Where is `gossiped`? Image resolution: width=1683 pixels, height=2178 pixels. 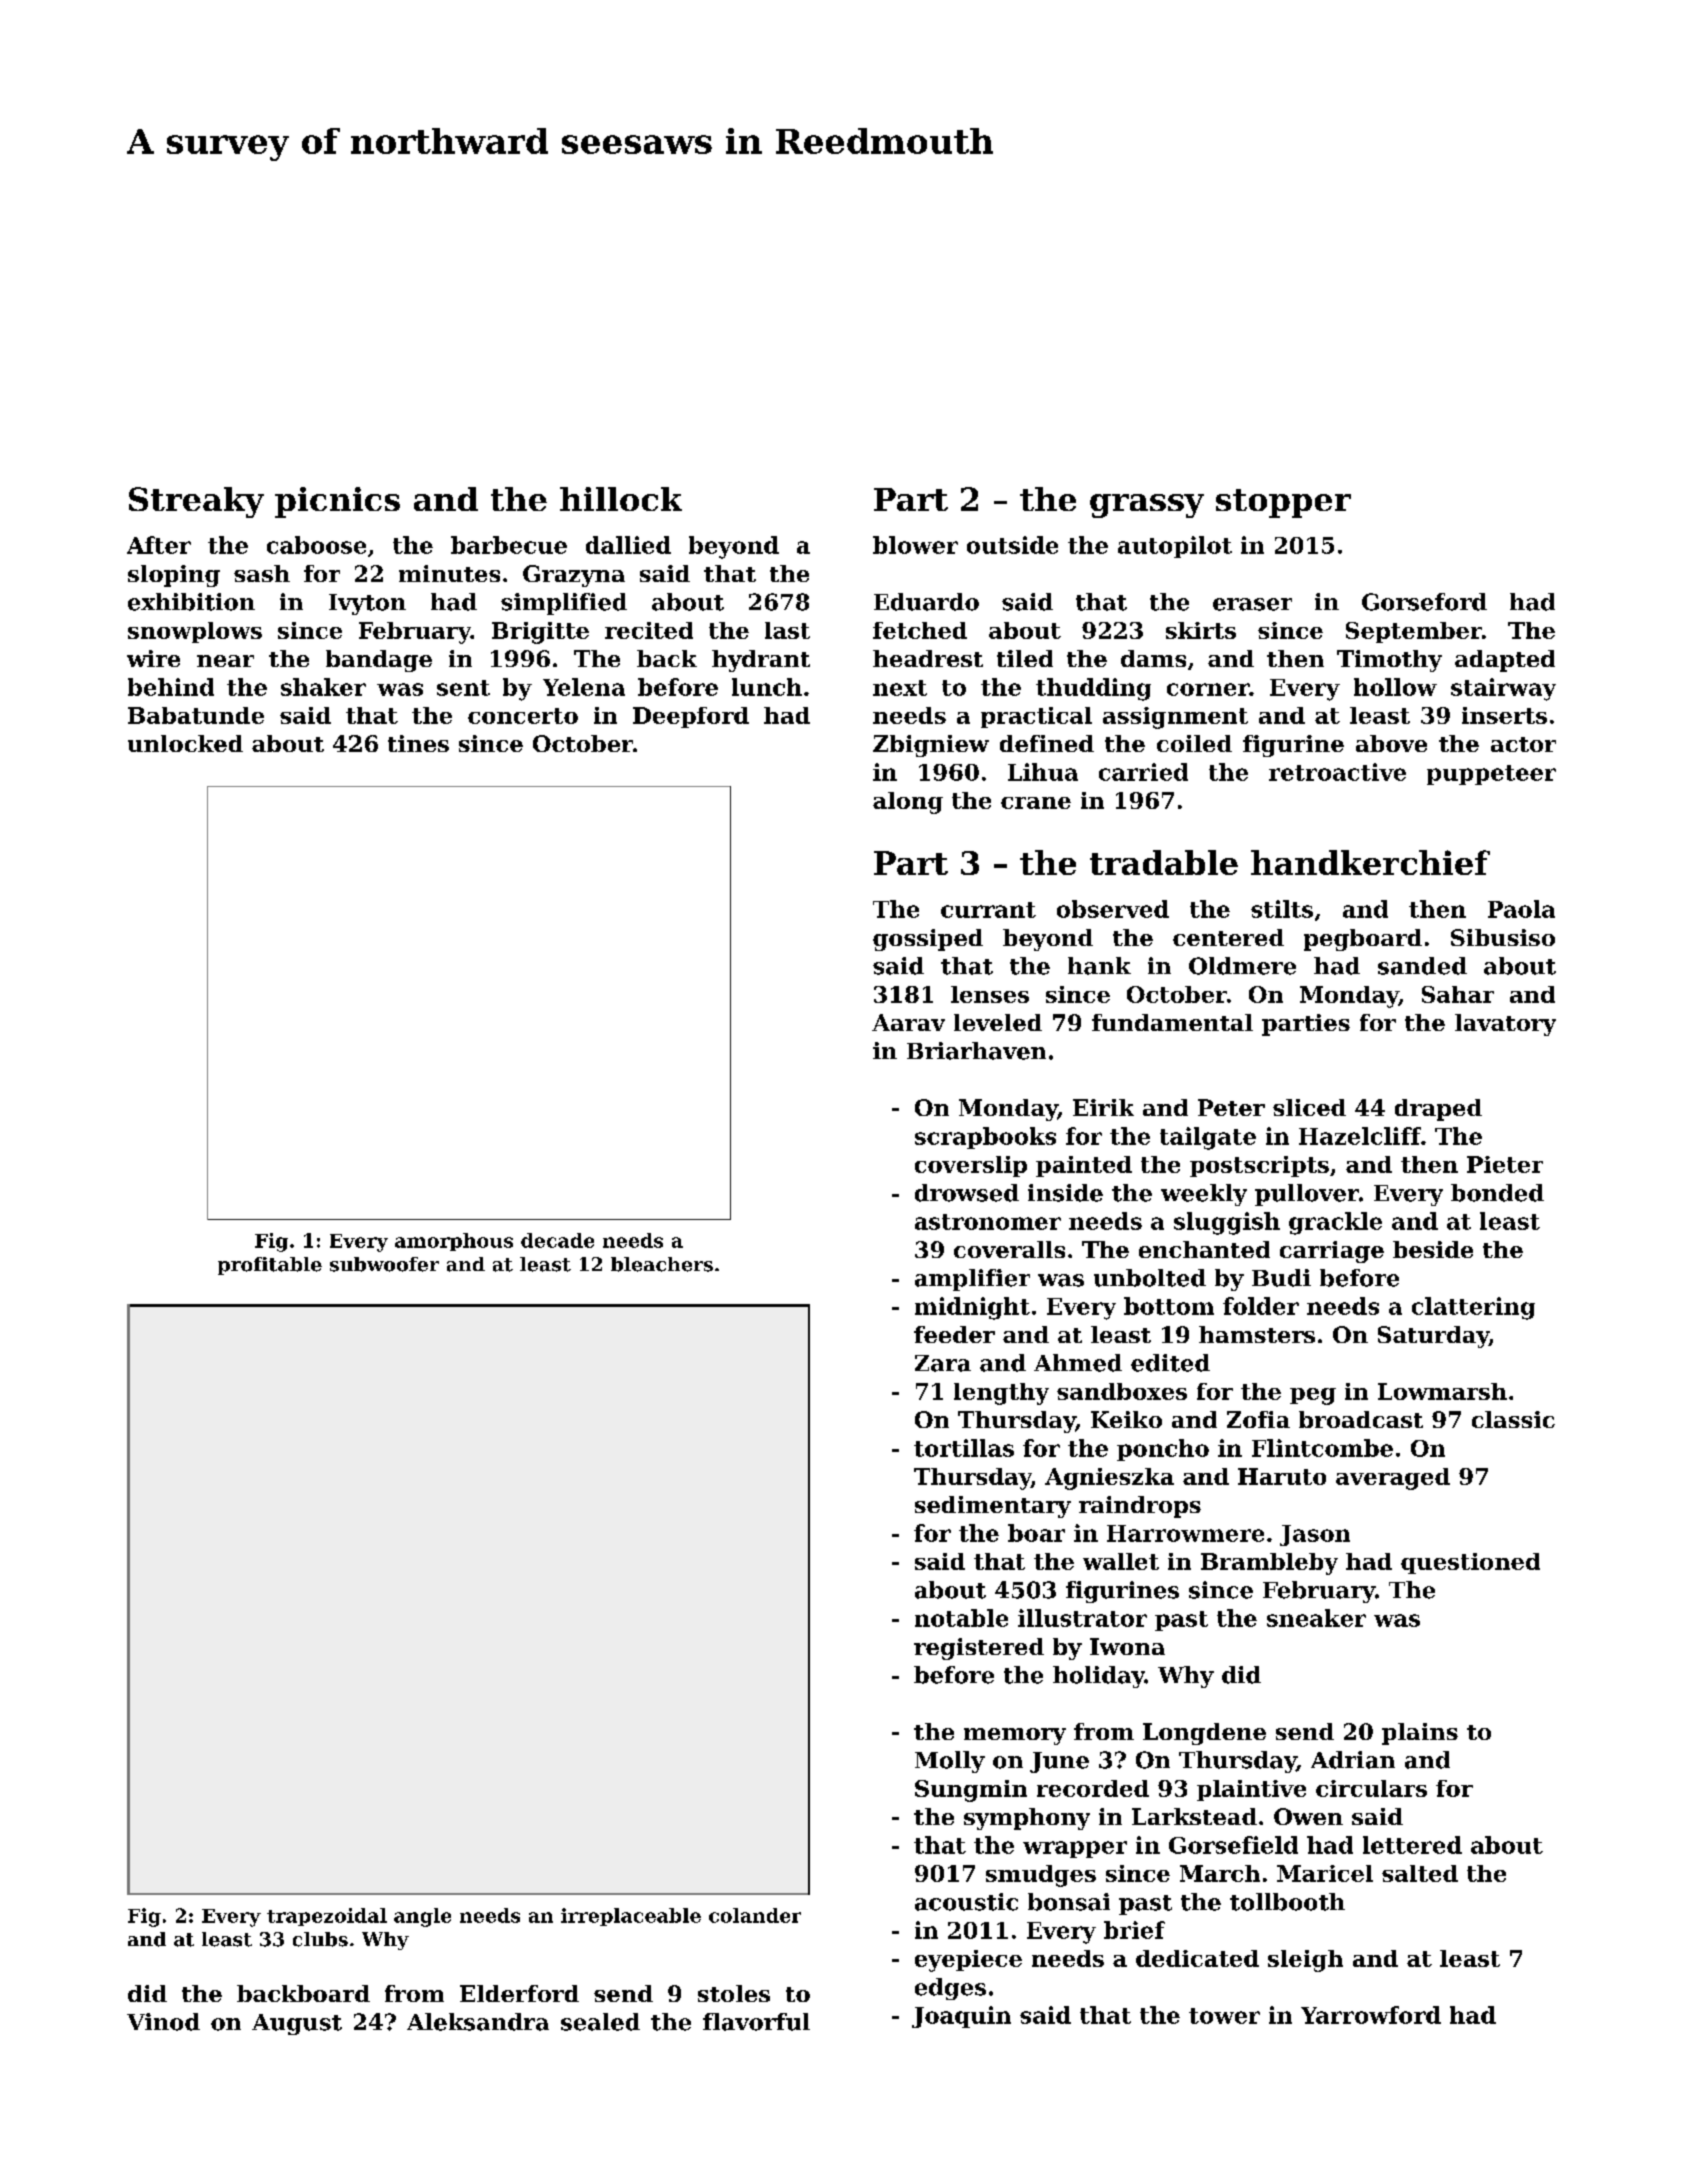
gossiped is located at coordinates (928, 940).
